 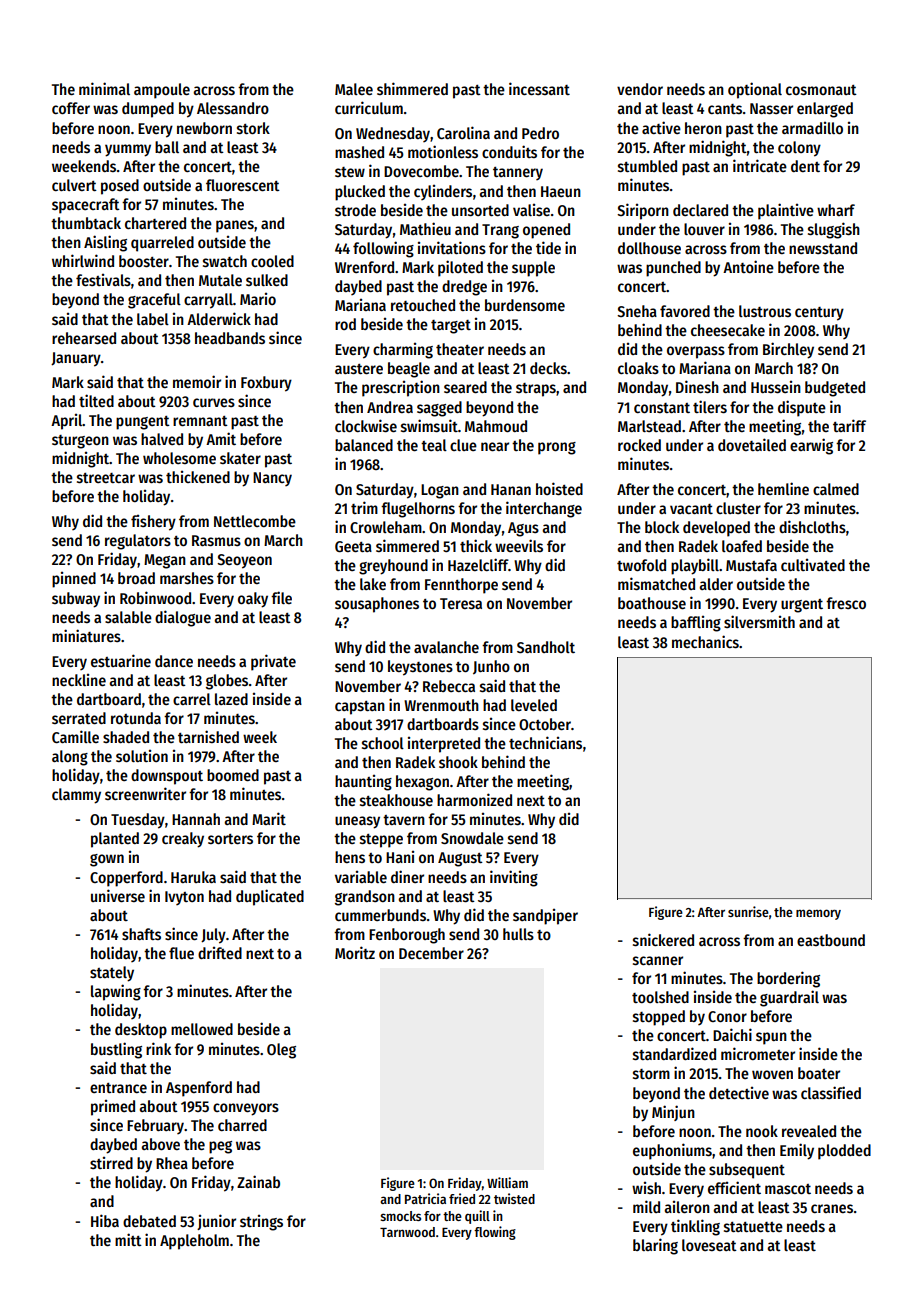 What do you see at coordinates (220, 1147) in the image?
I see `peg` at bounding box center [220, 1147].
